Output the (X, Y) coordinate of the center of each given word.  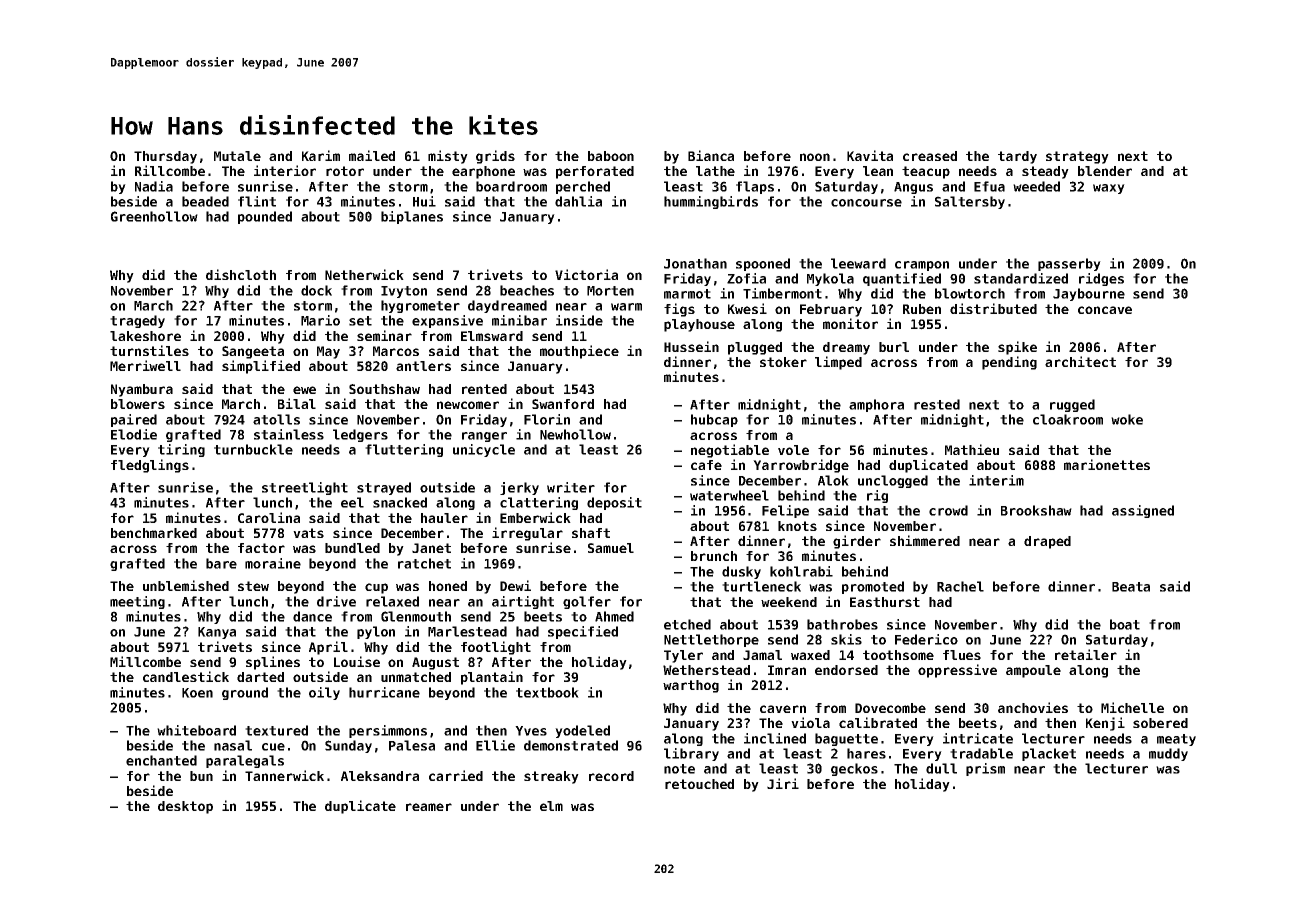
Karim (321, 155)
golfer (587, 602)
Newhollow (575, 434)
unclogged (893, 481)
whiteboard (196, 730)
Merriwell (145, 365)
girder (857, 542)
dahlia (578, 201)
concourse (866, 203)
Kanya (217, 633)
